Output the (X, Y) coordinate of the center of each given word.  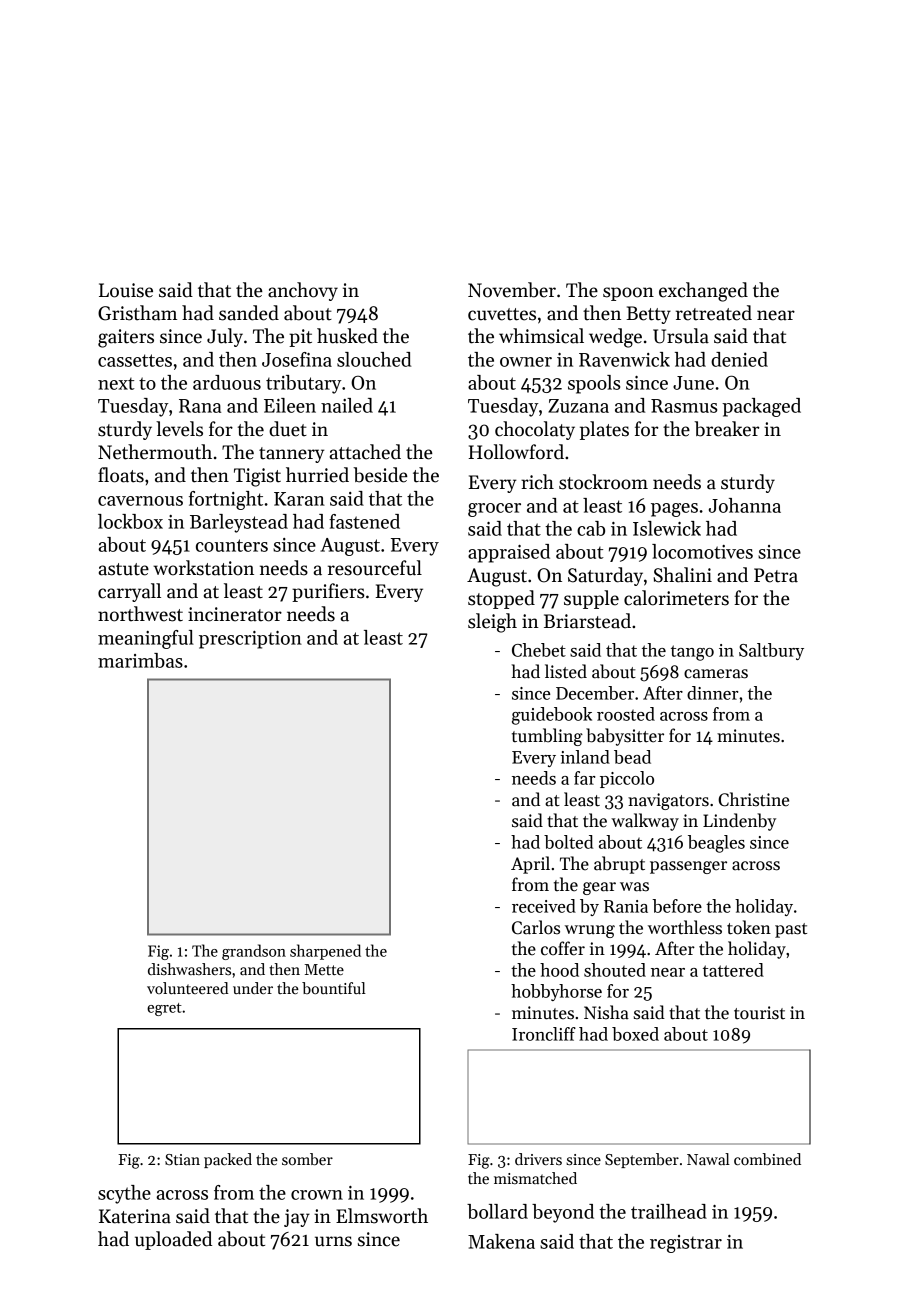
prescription (250, 640)
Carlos (536, 927)
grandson (254, 952)
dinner (712, 693)
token (749, 927)
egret (164, 1009)
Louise (126, 290)
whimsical (541, 336)
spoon (628, 294)
